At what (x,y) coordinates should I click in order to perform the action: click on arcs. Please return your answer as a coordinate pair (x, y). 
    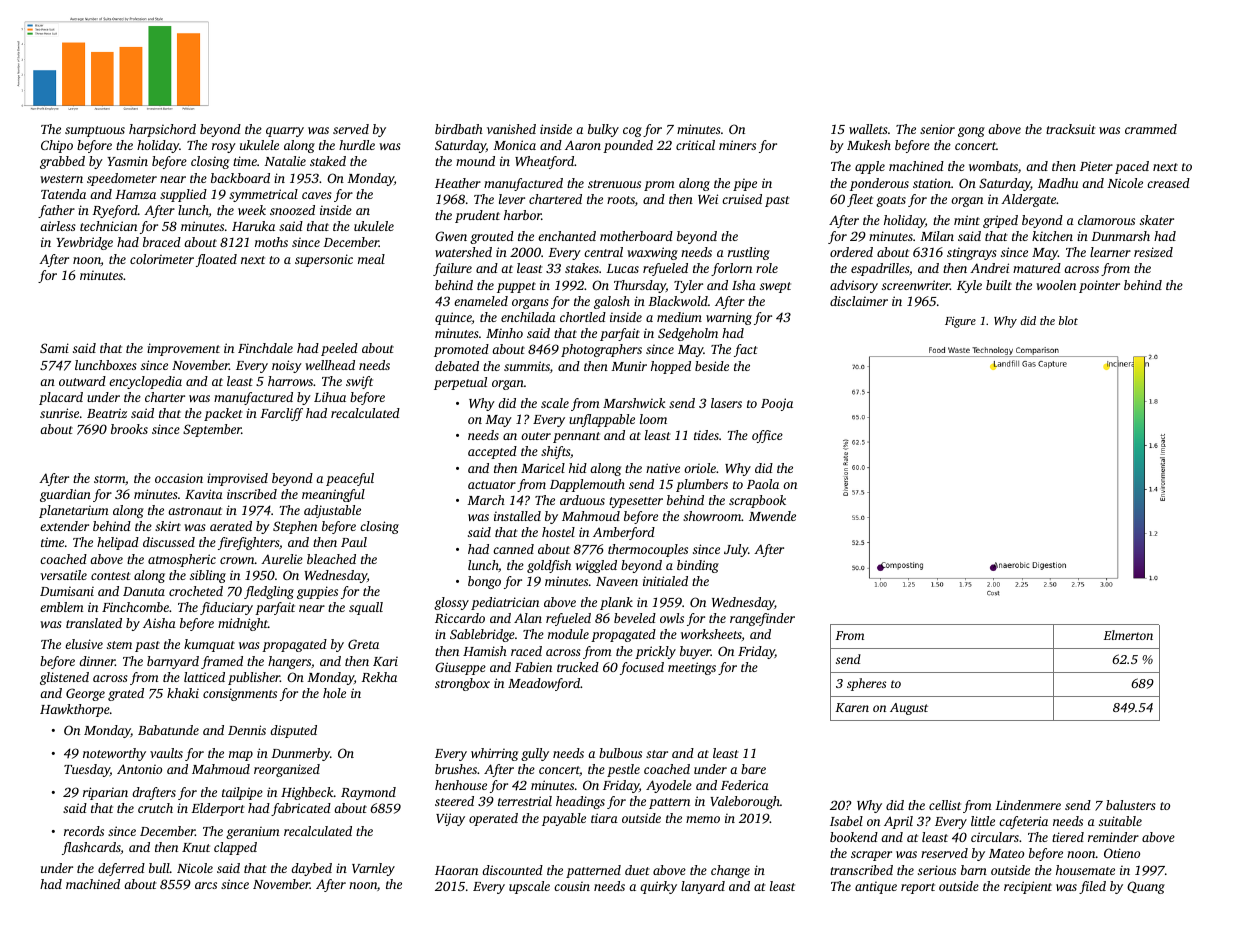
    Looking at the image, I should click on (206, 885).
